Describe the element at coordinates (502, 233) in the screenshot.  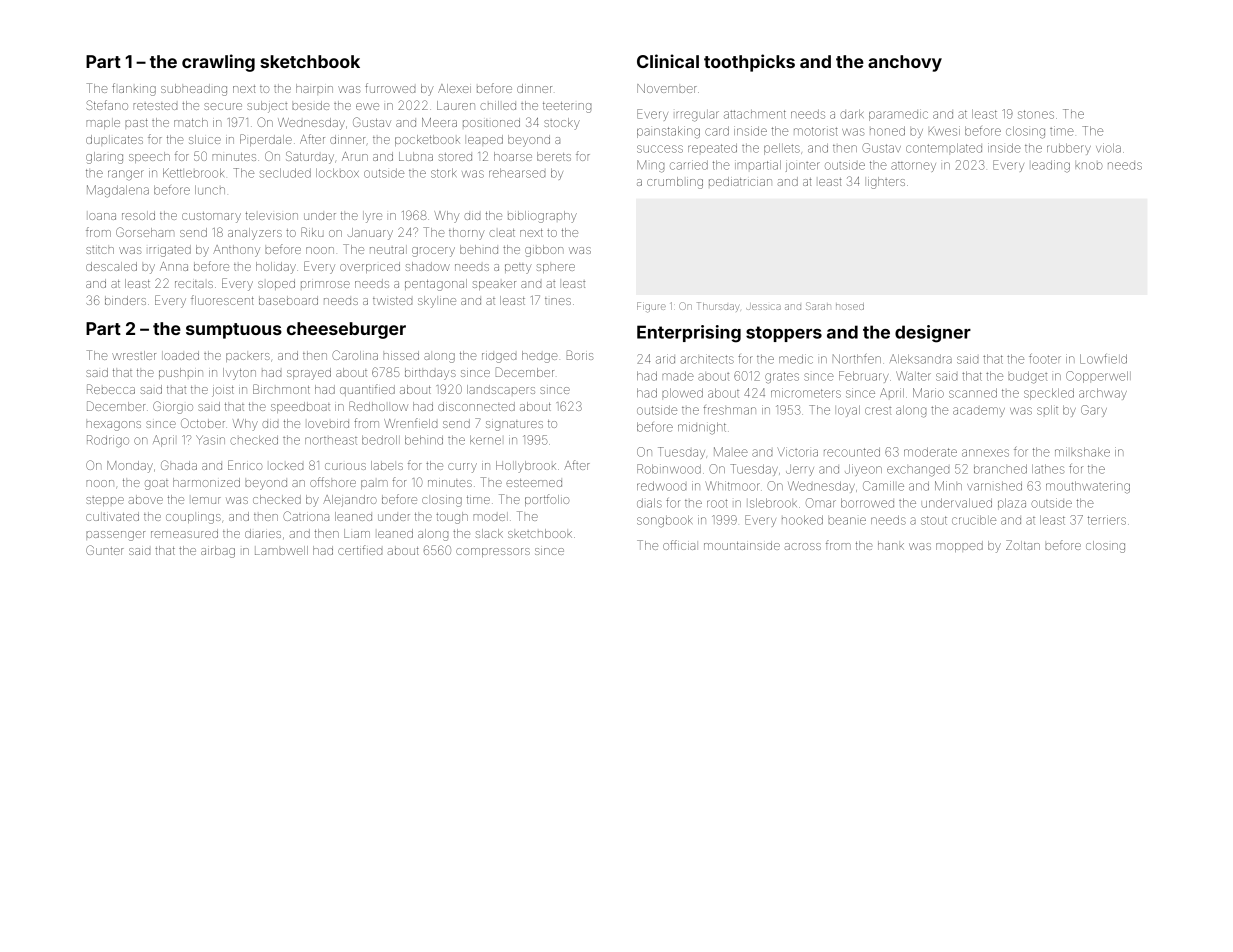
I see `cleat` at that location.
